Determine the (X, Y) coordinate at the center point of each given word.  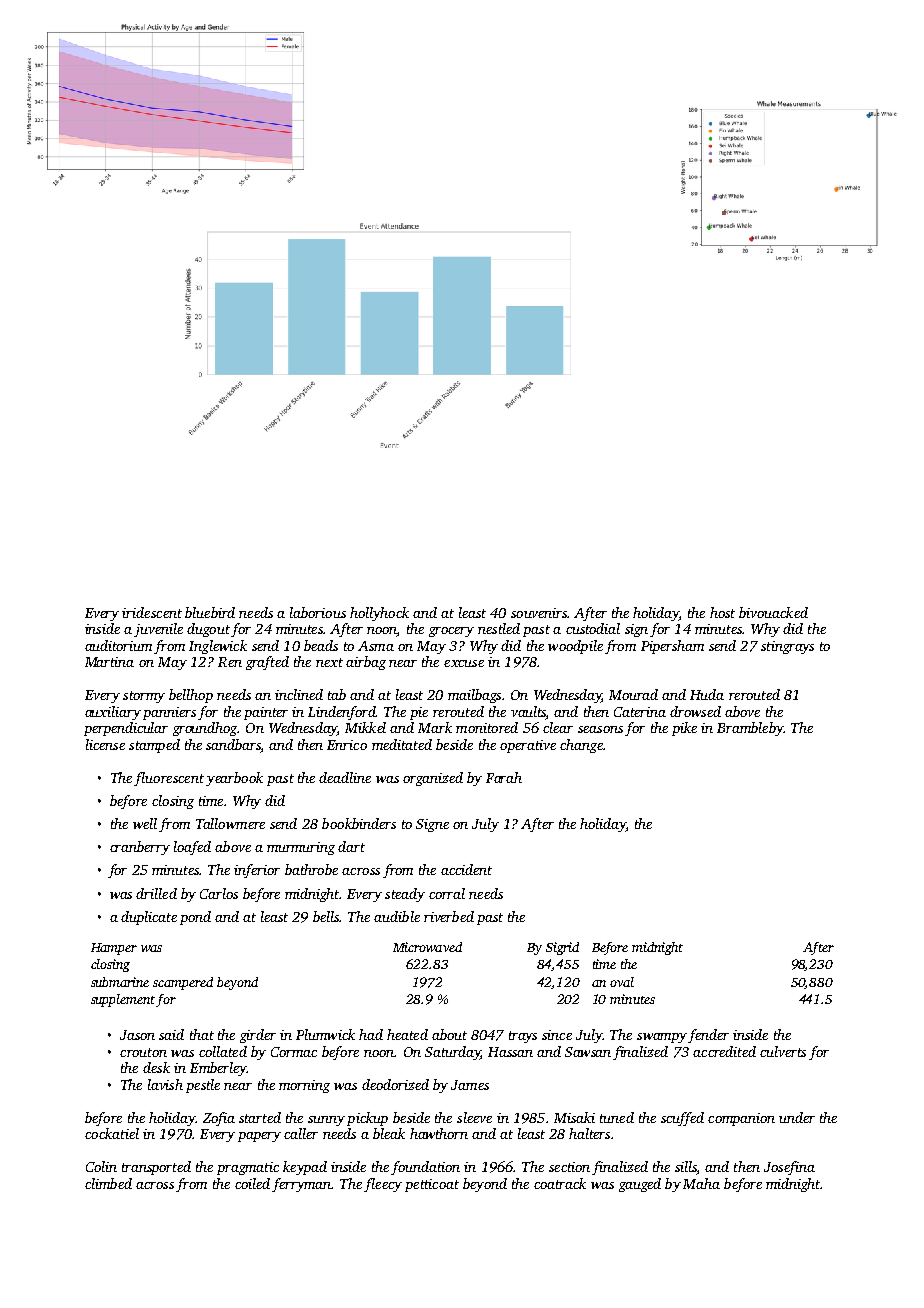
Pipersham (672, 647)
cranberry (140, 848)
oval (622, 982)
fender (708, 1036)
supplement (123, 1000)
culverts (783, 1051)
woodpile (575, 647)
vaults (528, 711)
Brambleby (750, 729)
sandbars (233, 744)
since (557, 1035)
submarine (120, 982)
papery (259, 1137)
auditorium (118, 645)
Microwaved (427, 947)
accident (466, 869)
